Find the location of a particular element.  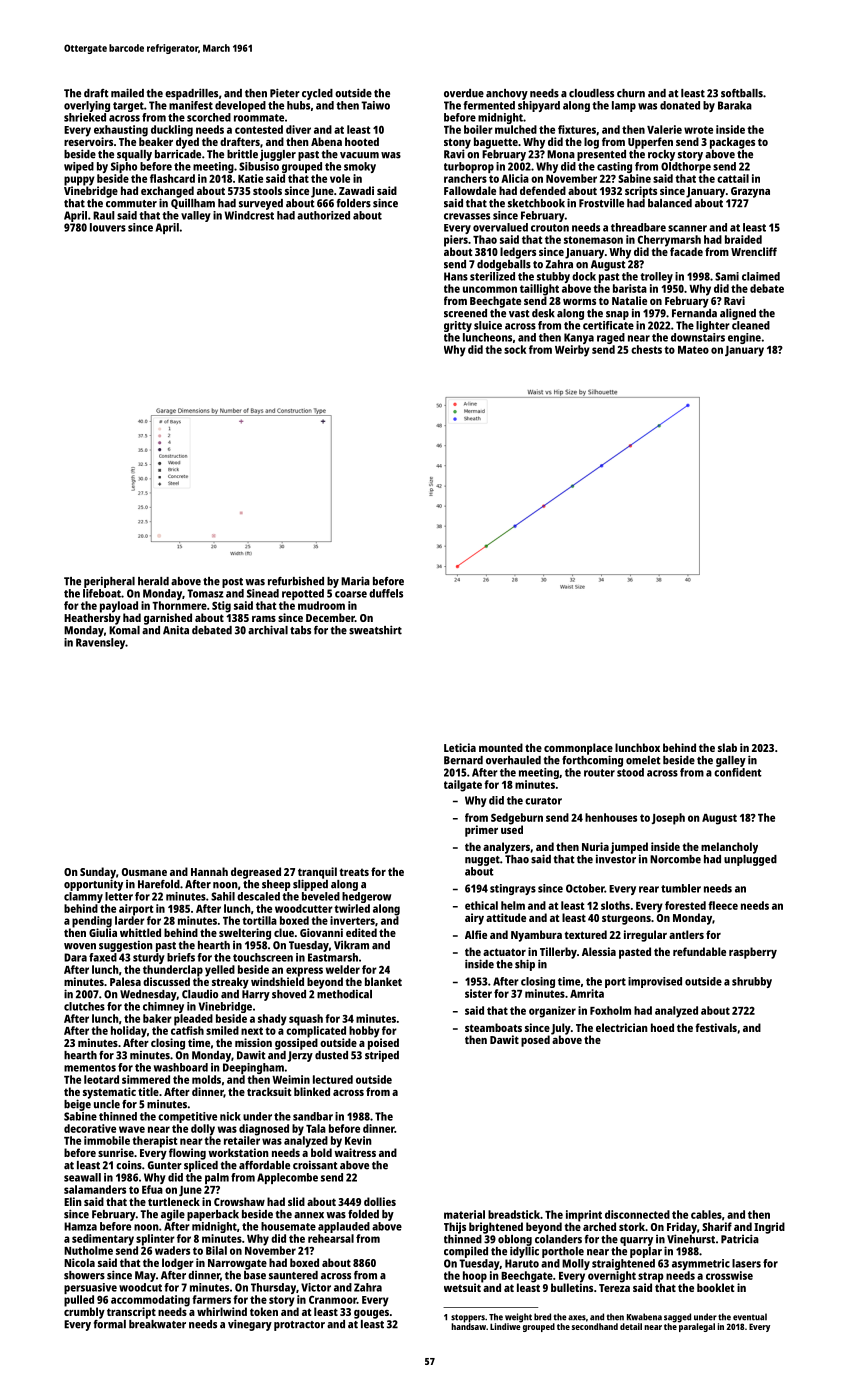

herald is located at coordinates (153, 581).
